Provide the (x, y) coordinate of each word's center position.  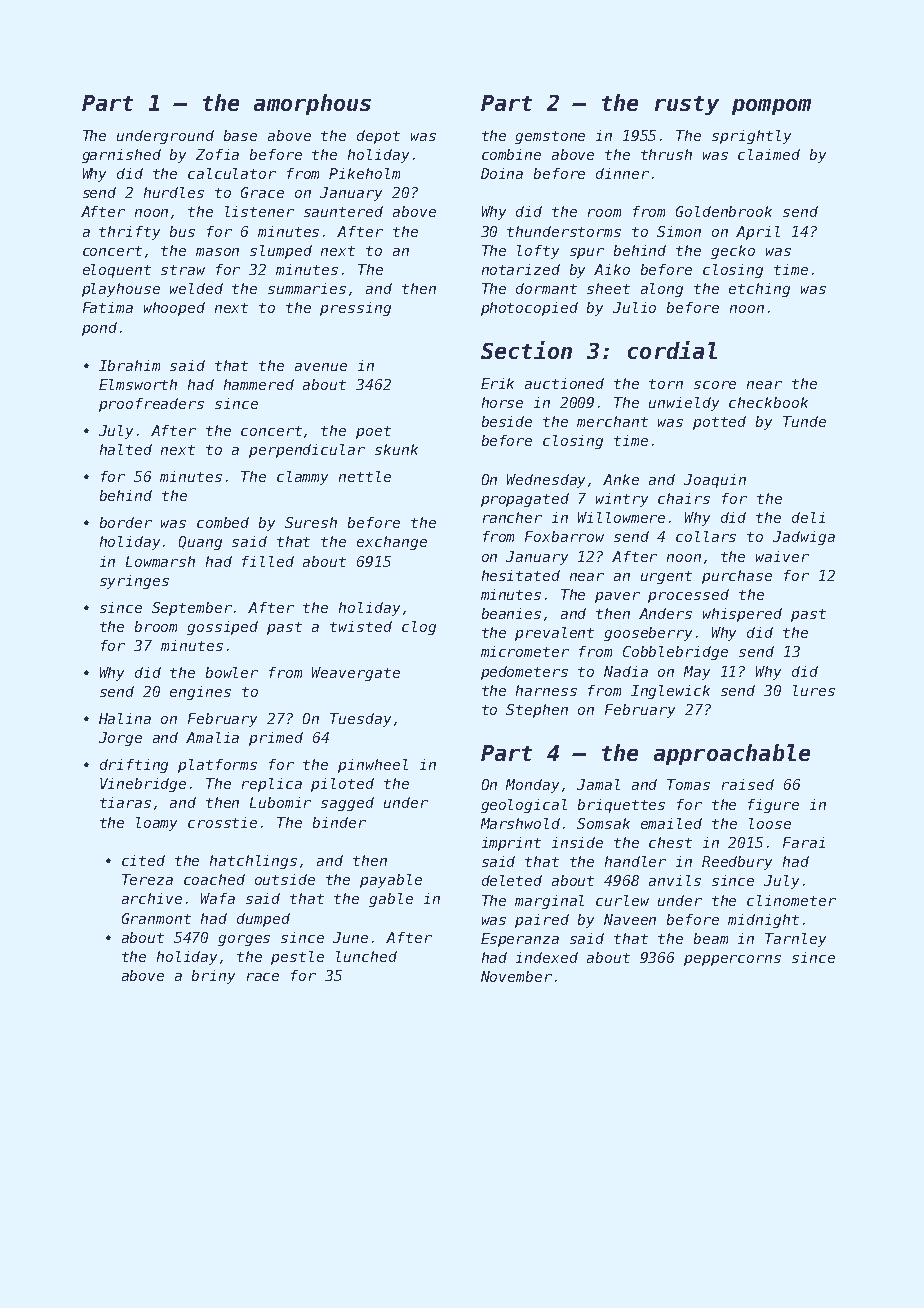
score (715, 385)
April (758, 233)
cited (143, 860)
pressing (355, 309)
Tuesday (360, 720)
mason (217, 252)
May (697, 673)
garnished (121, 156)
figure (773, 806)
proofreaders (151, 405)
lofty (538, 252)
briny (213, 977)
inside (577, 842)
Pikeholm (364, 173)
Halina (125, 718)
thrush (666, 154)
